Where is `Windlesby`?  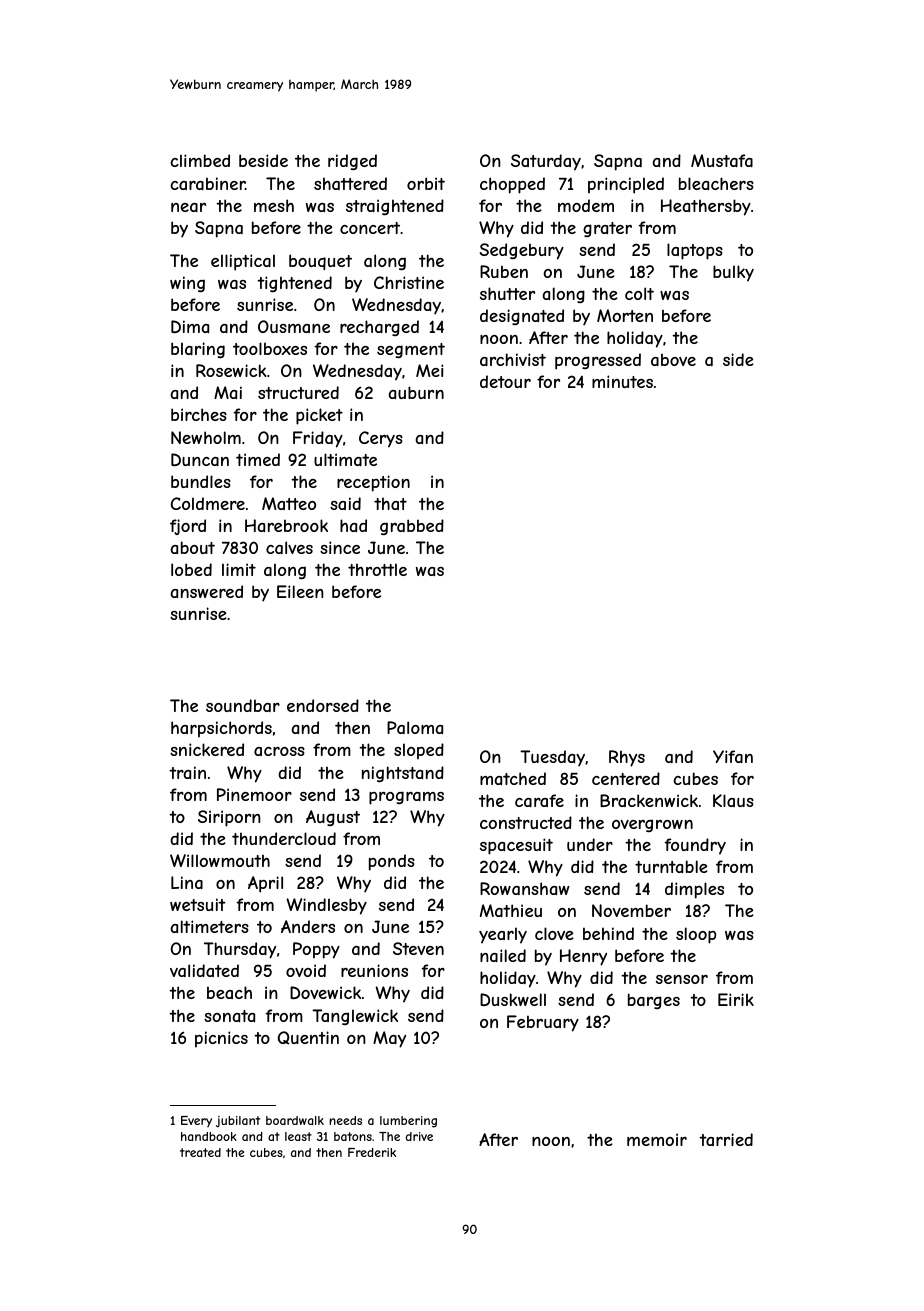 Windlesby is located at coordinates (326, 906).
